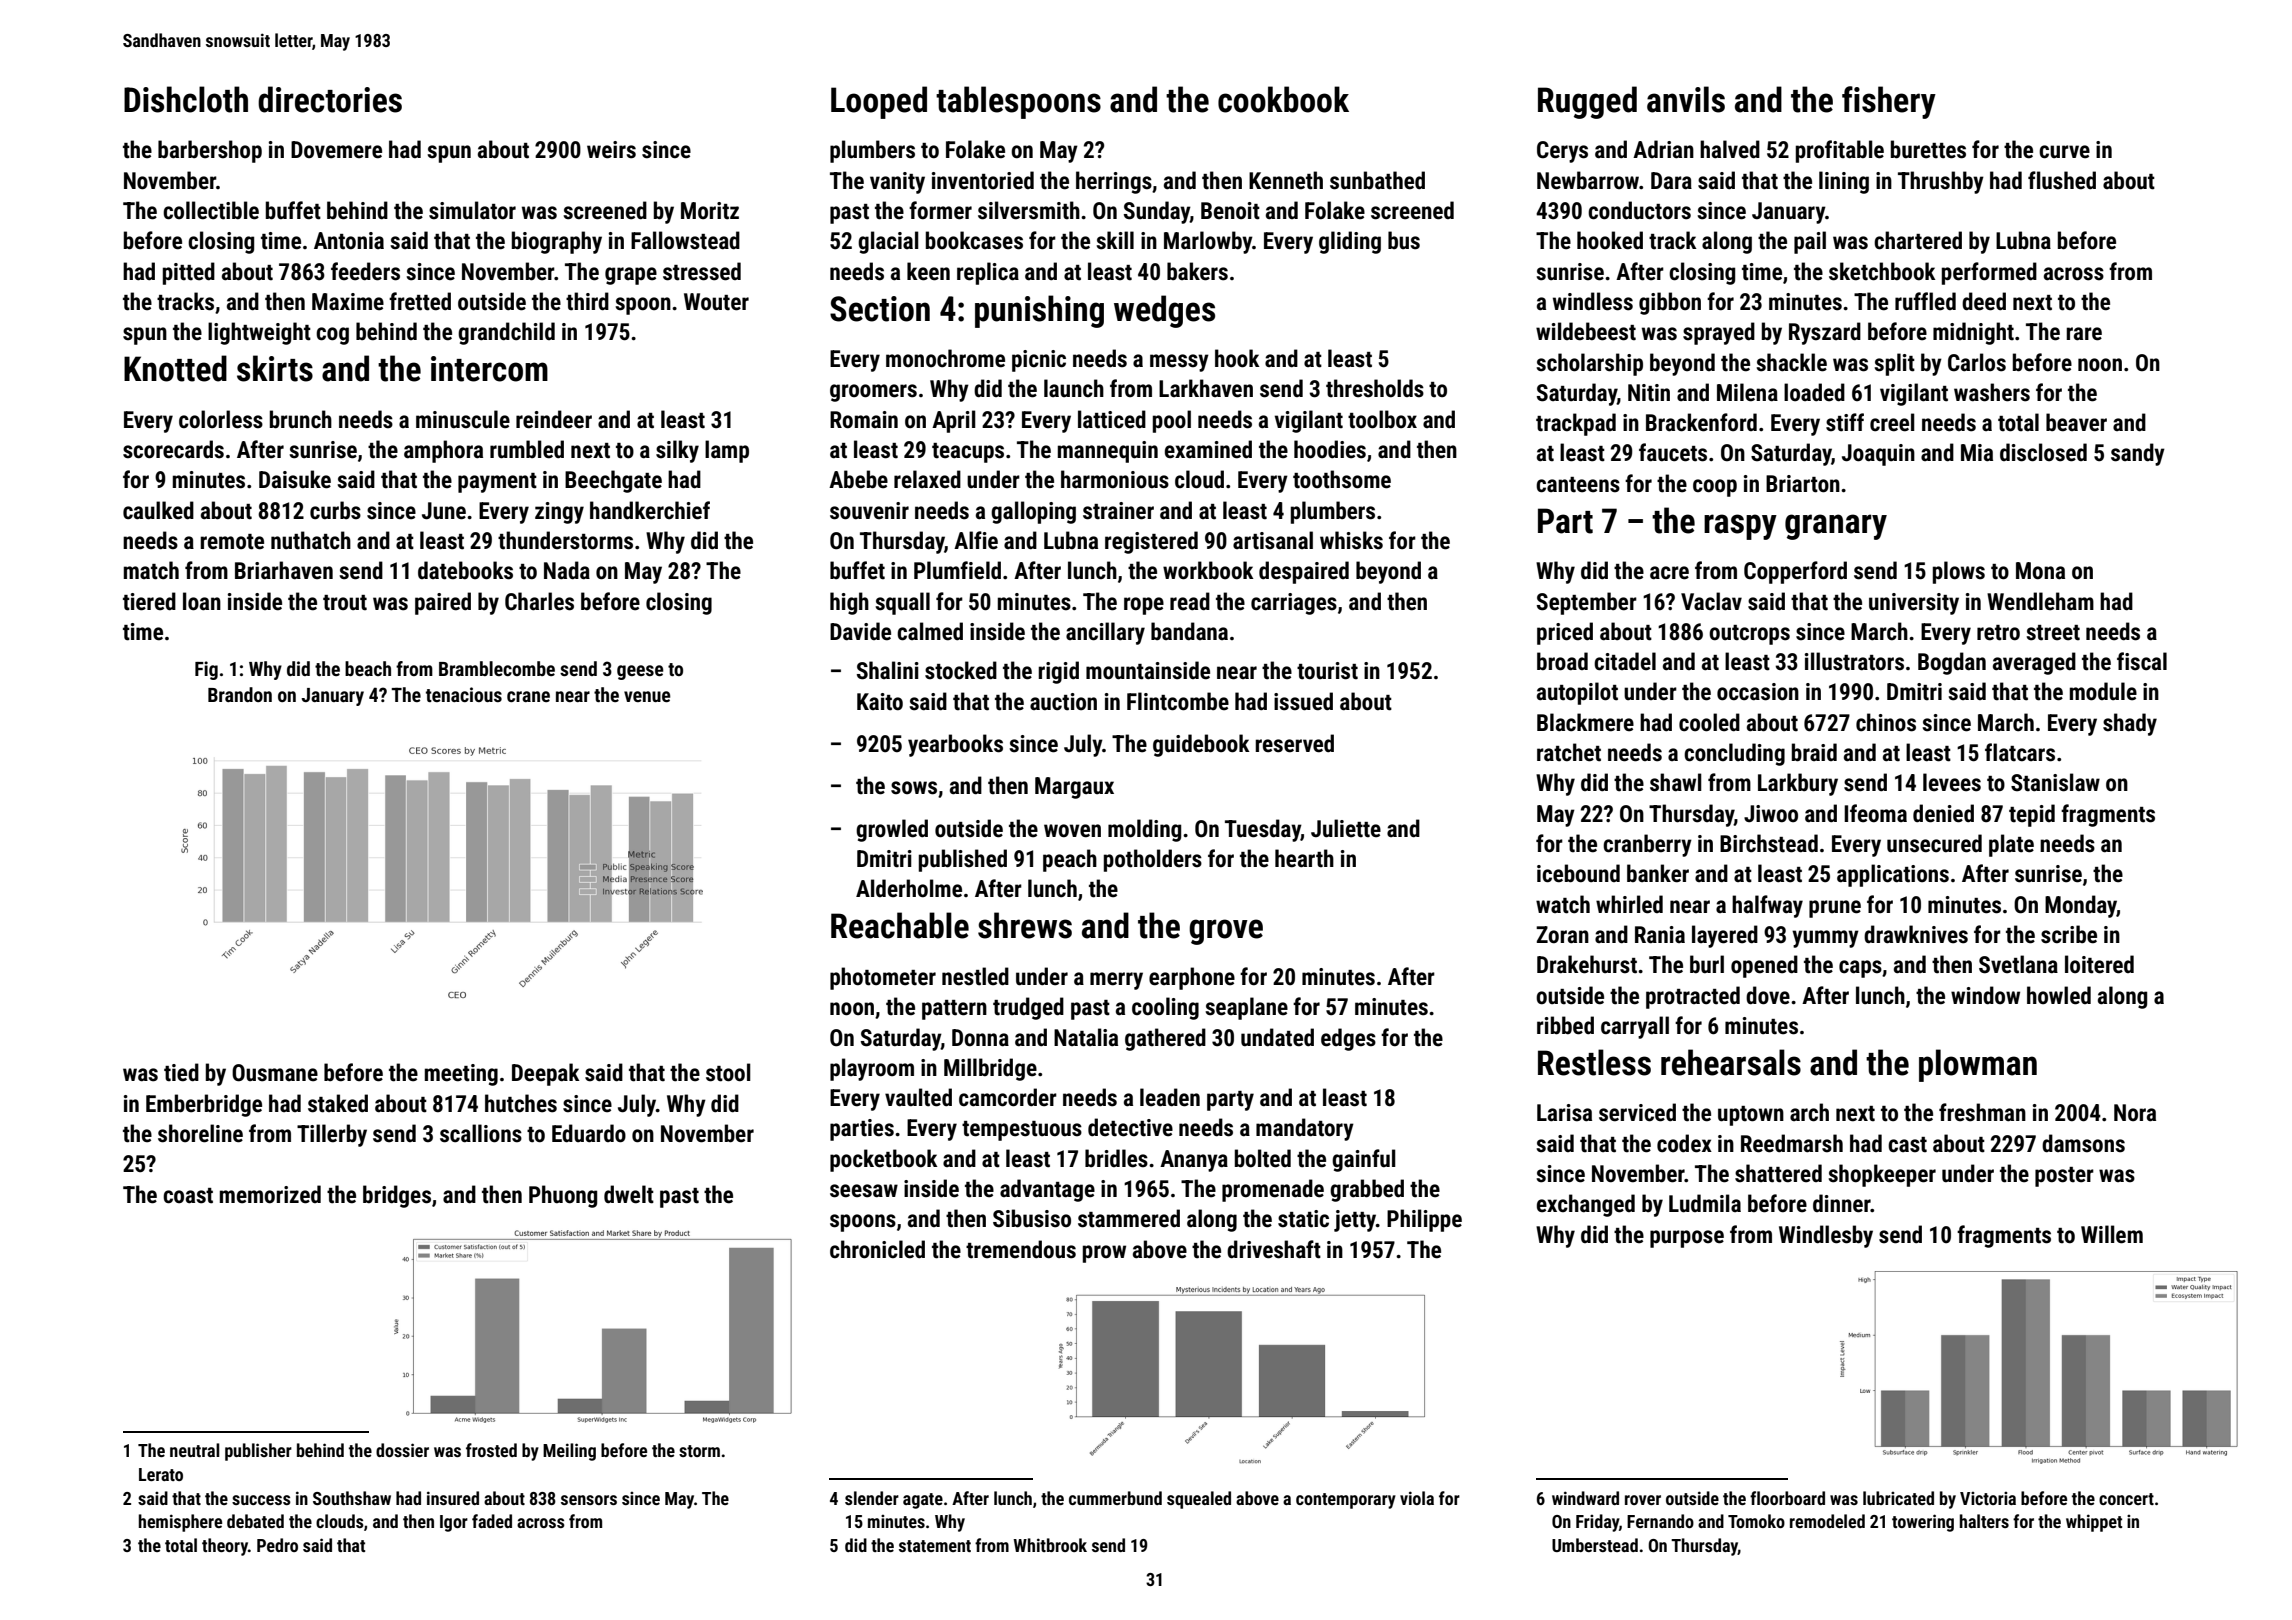  What do you see at coordinates (1189, 631) in the screenshot?
I see `bandana` at bounding box center [1189, 631].
